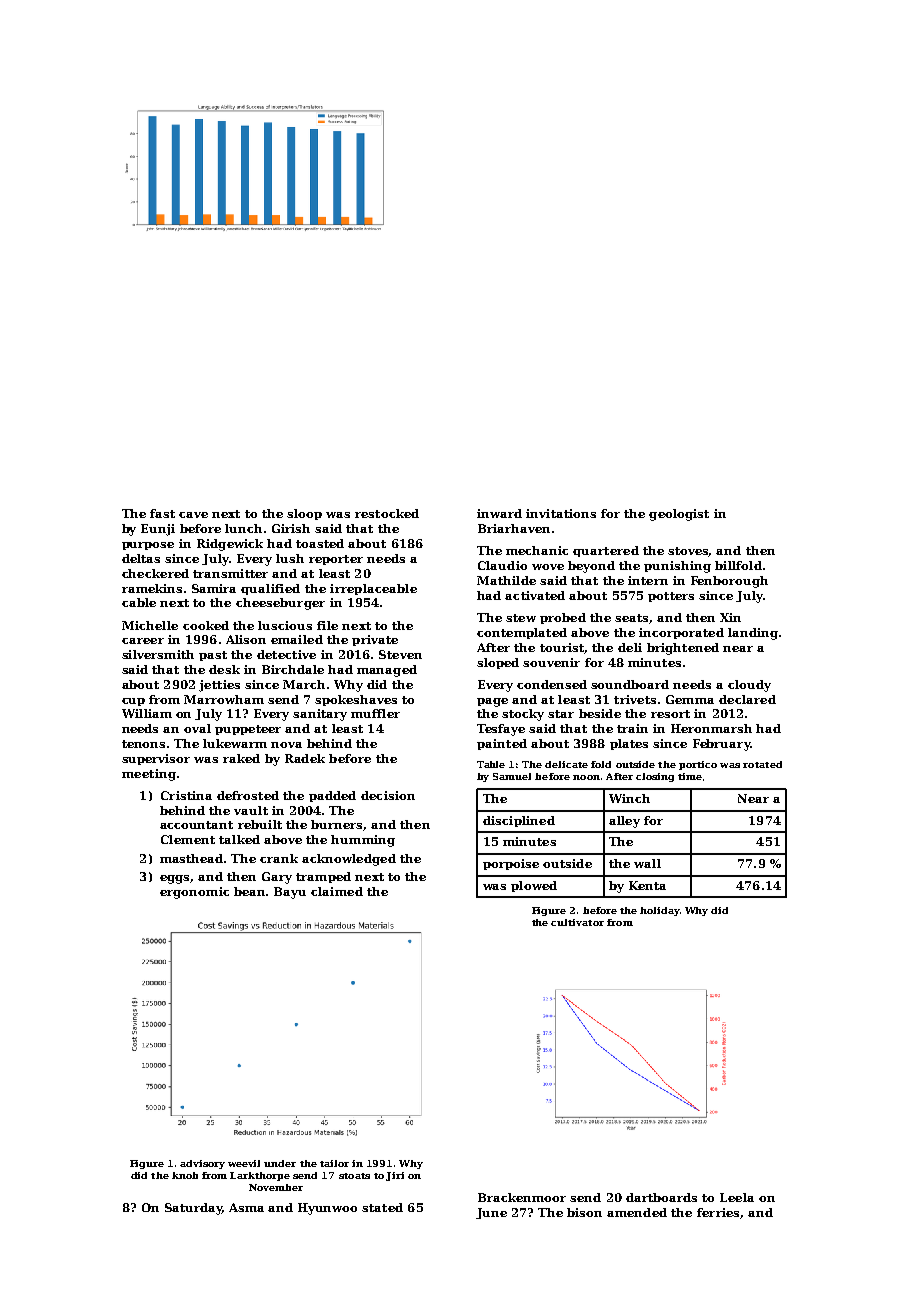  Describe the element at coordinates (661, 1197) in the screenshot. I see `dartboards` at that location.
